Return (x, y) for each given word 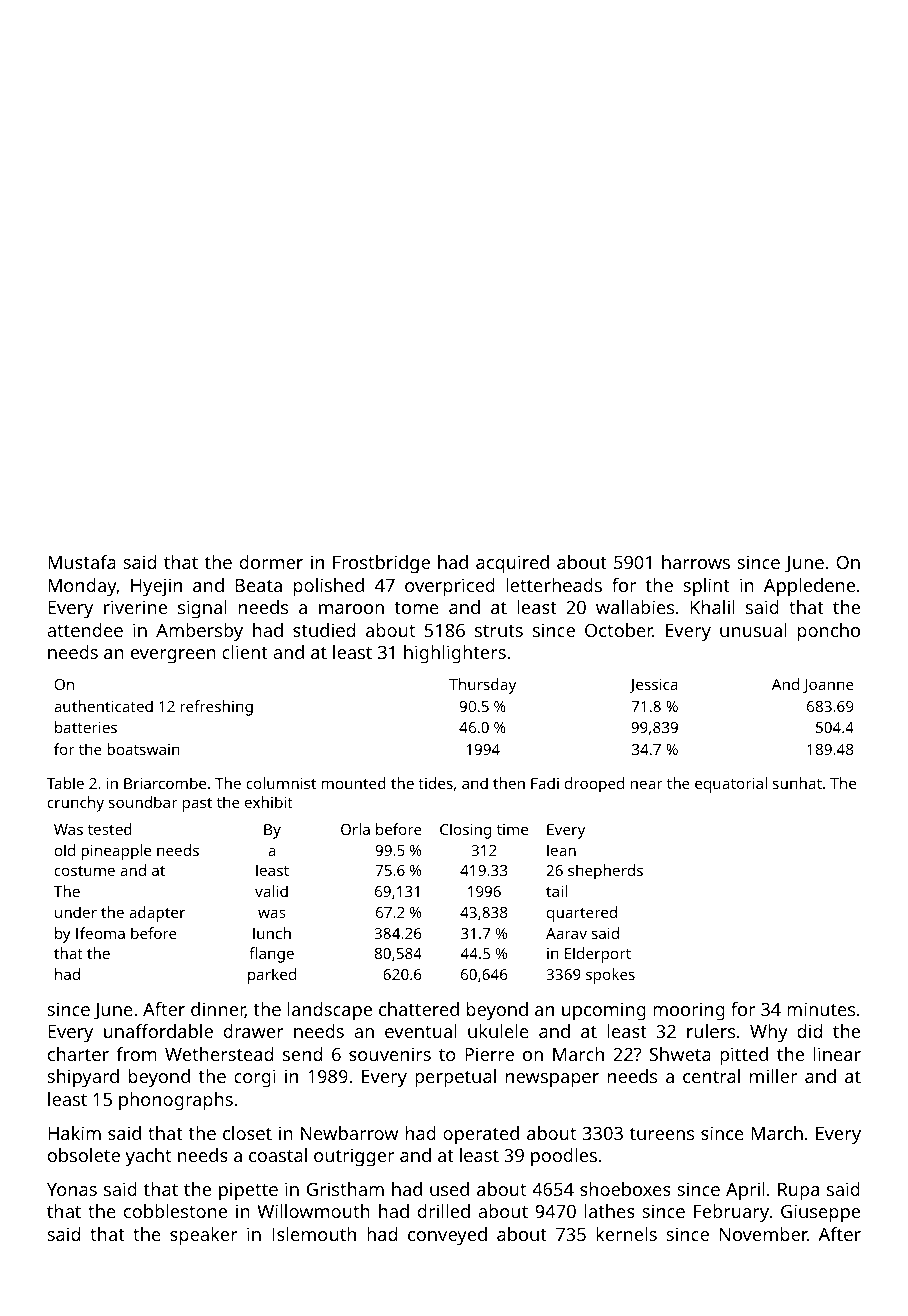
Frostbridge (381, 564)
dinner (218, 1010)
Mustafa (82, 562)
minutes (821, 1009)
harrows (696, 562)
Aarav (566, 933)
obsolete (84, 1155)
